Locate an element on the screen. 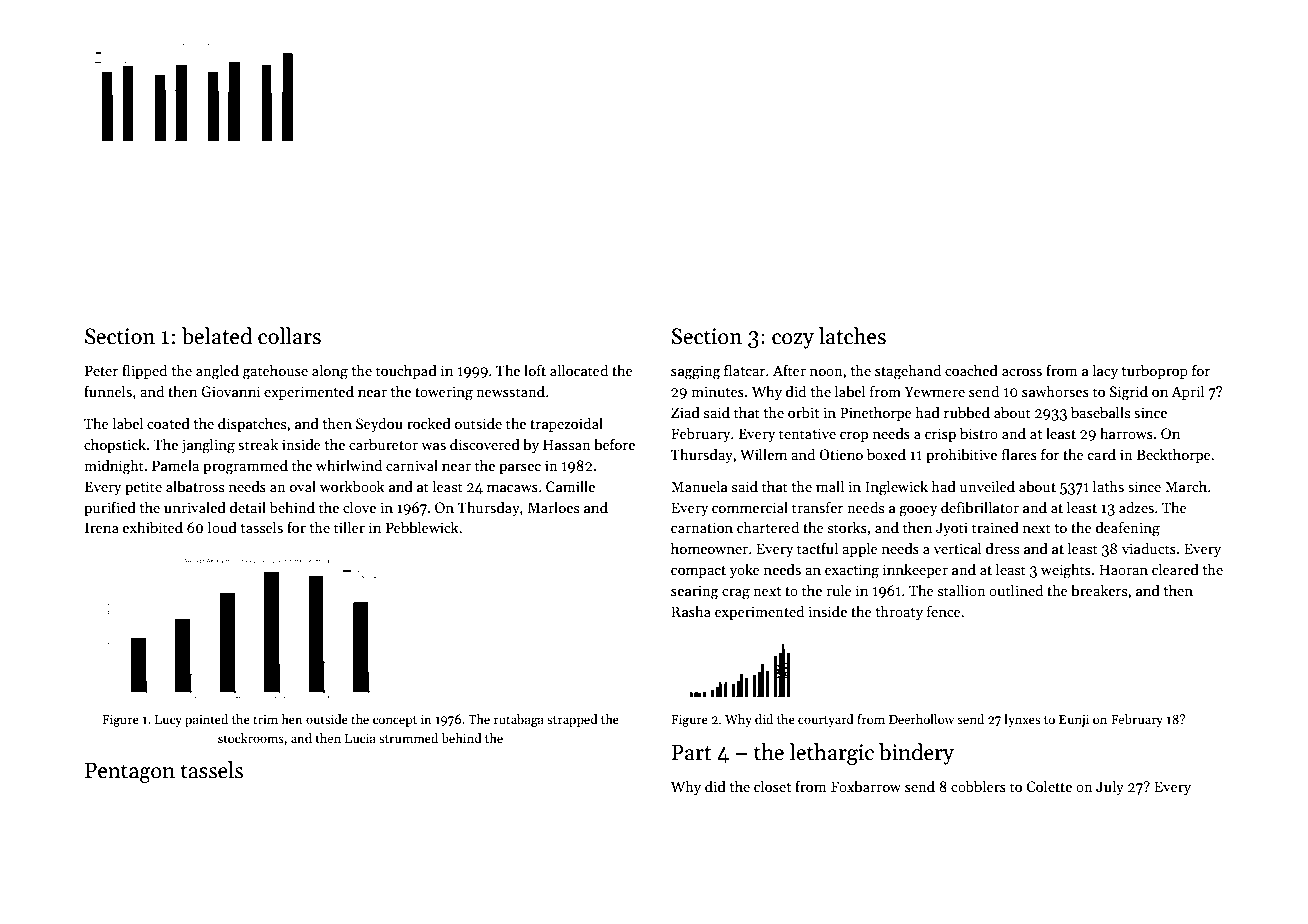 This screenshot has height=924, width=1308. painted is located at coordinates (206, 720).
